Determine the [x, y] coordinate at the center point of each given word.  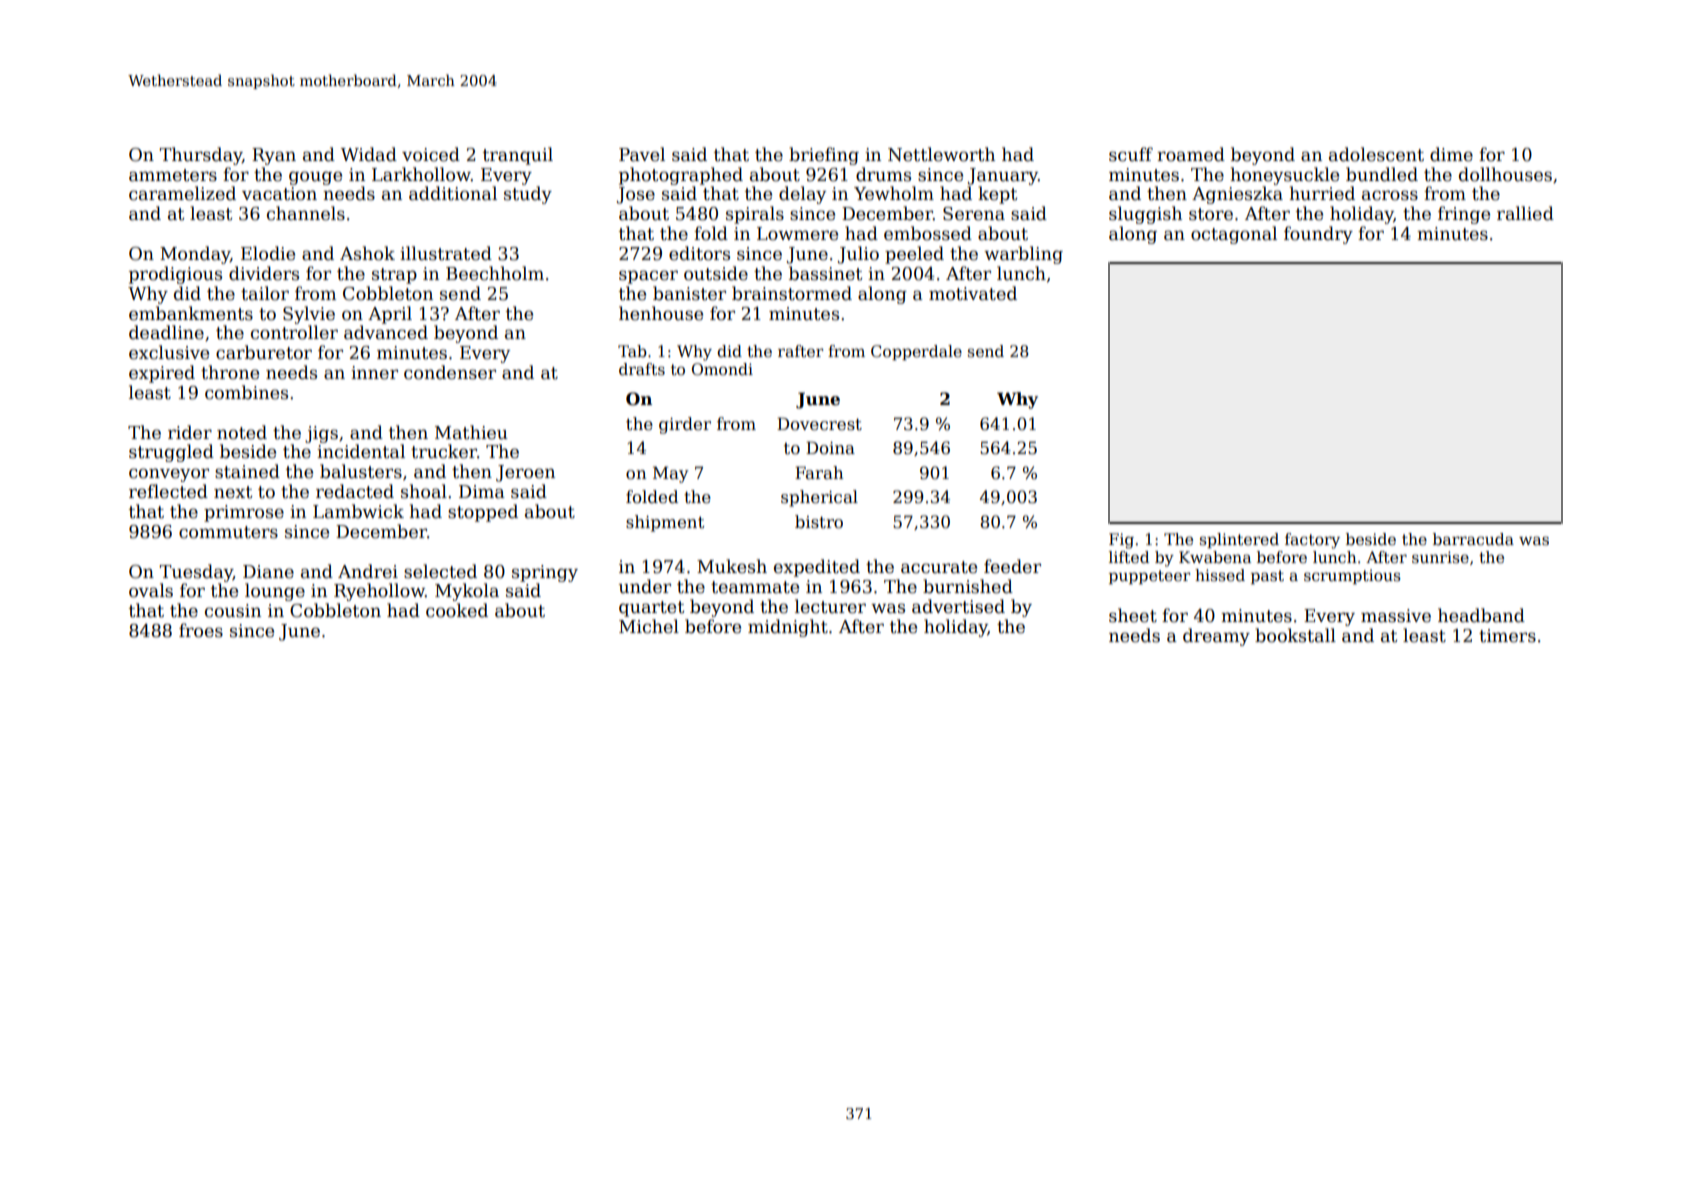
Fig [1121, 541]
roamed [1191, 154]
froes [201, 630]
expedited [817, 568]
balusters [361, 471]
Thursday [200, 156]
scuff [1131, 154]
